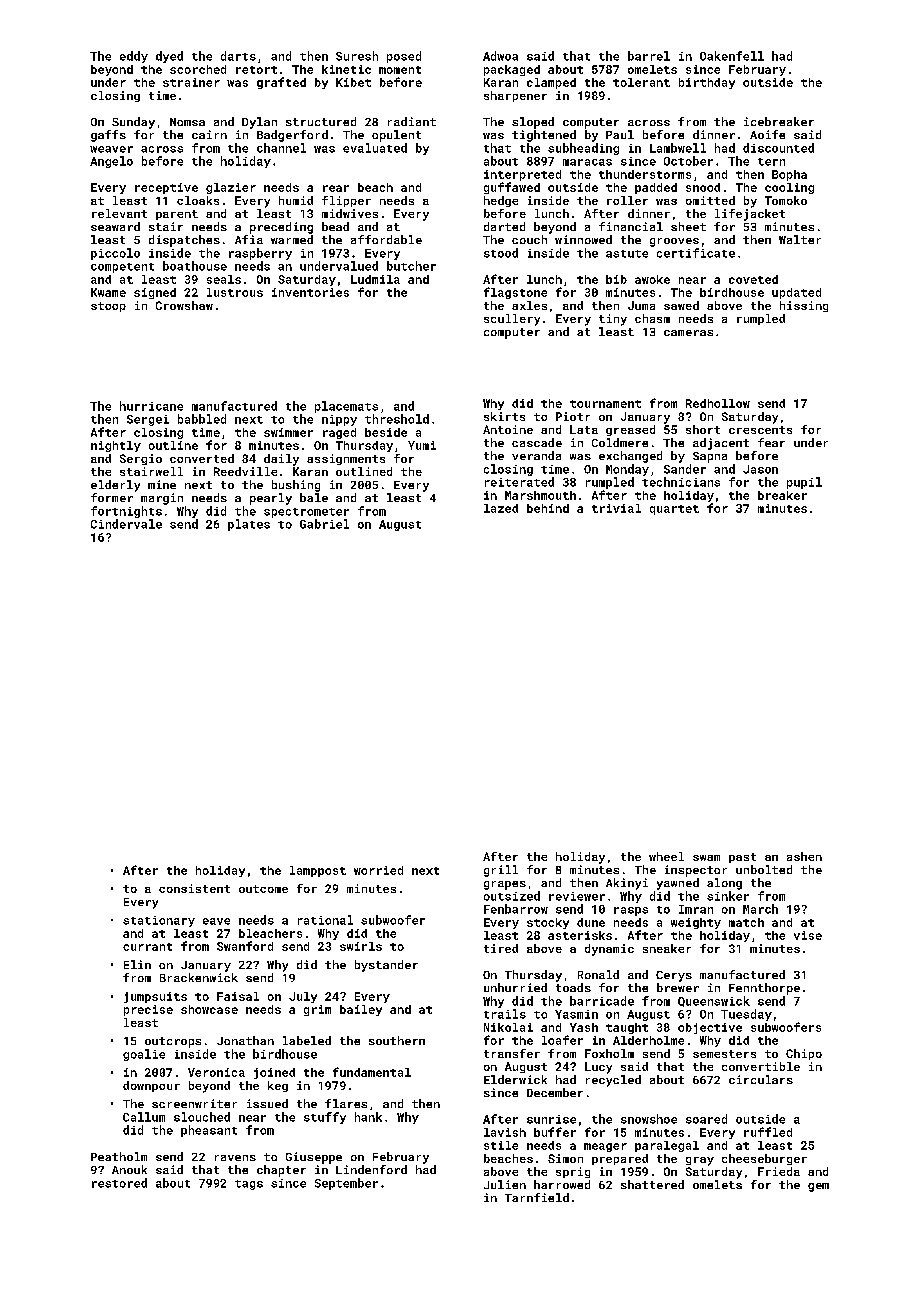 The image size is (924, 1308). I want to click on Aoife, so click(767, 134).
